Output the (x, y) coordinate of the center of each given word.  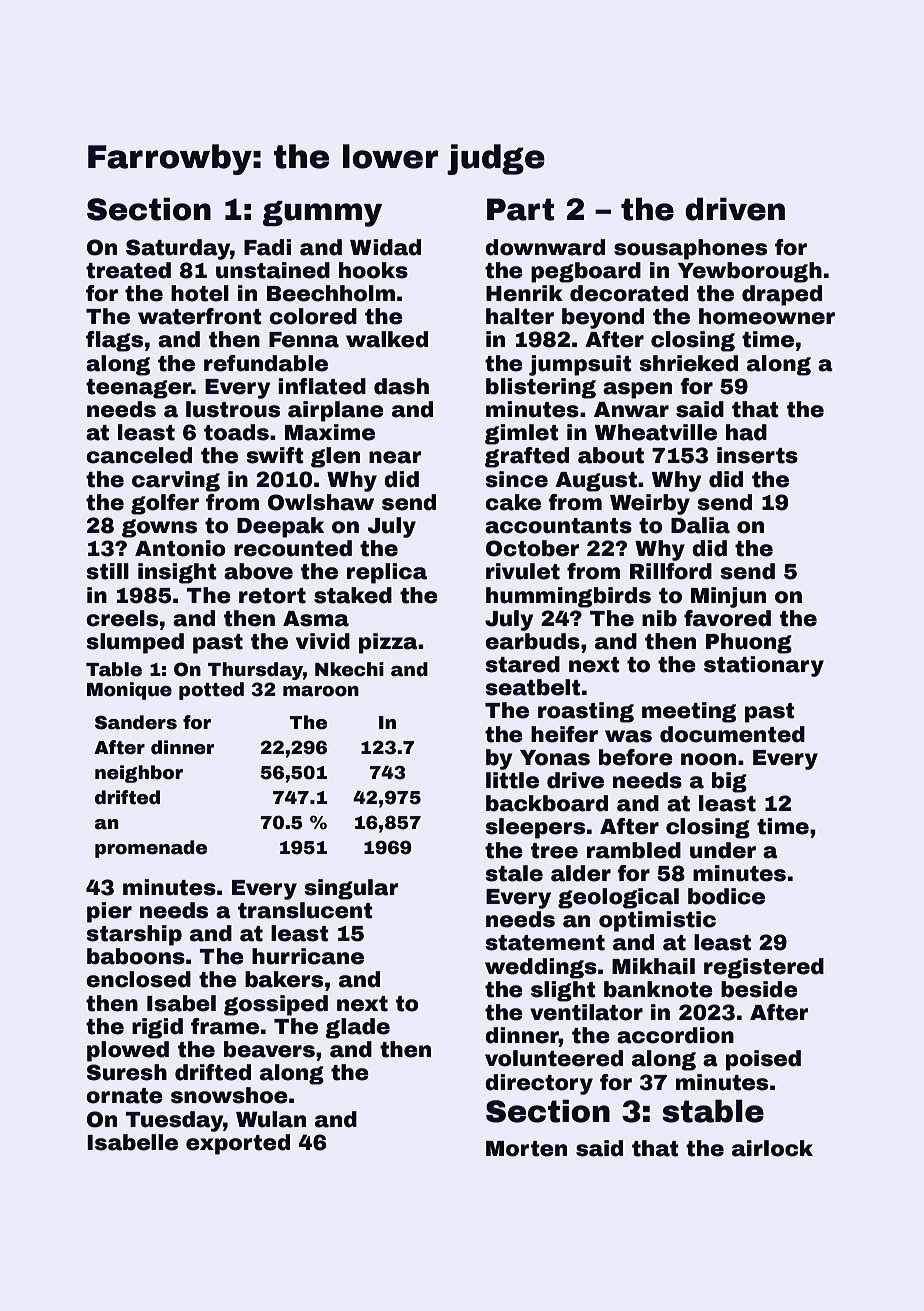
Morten (526, 1149)
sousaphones (690, 249)
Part (521, 209)
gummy (322, 214)
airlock (772, 1148)
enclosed (138, 979)
